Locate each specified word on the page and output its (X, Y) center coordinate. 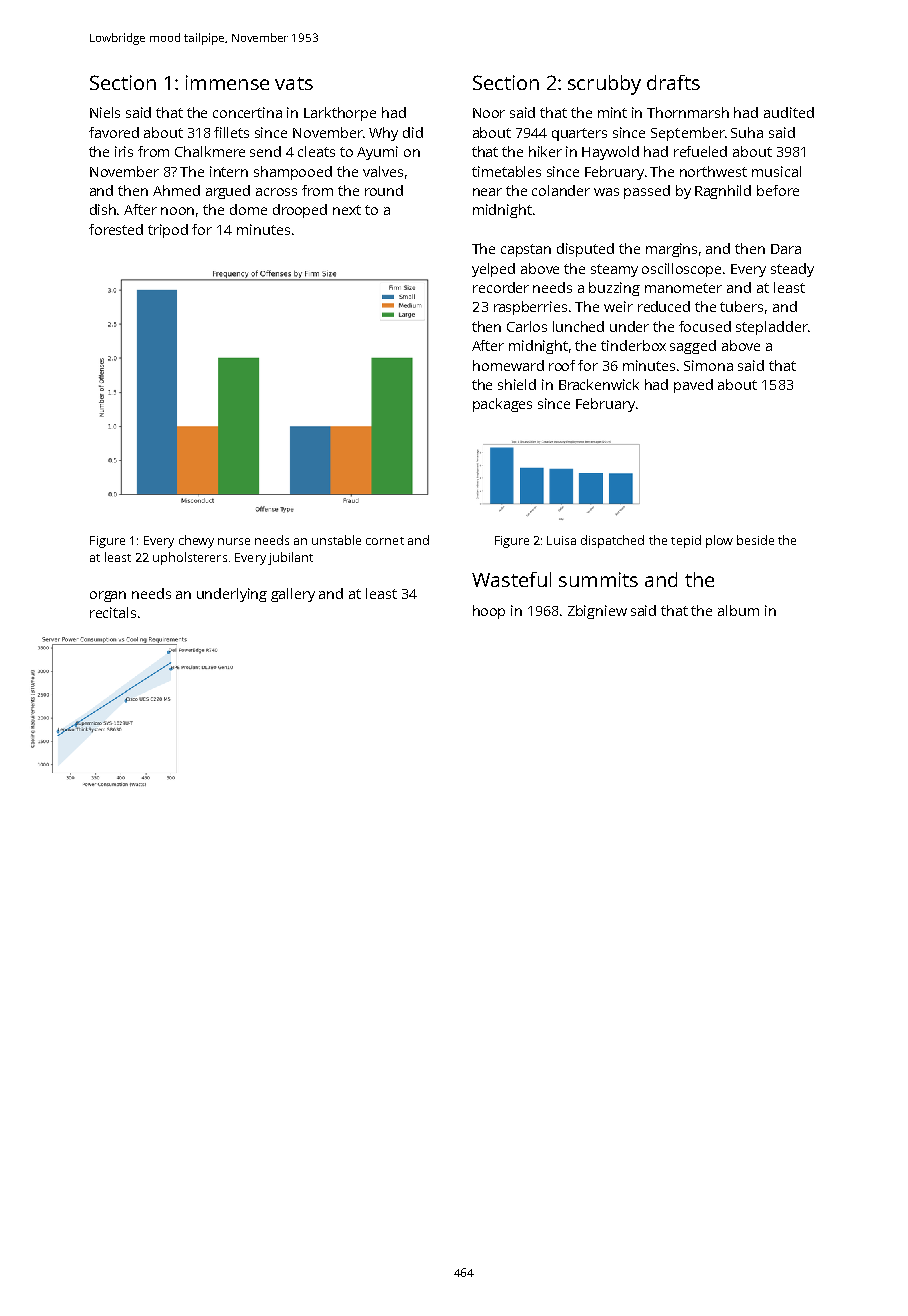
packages (502, 405)
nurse (234, 541)
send (265, 151)
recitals (113, 612)
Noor (489, 113)
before (778, 190)
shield (517, 384)
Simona (708, 365)
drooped (300, 211)
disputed (585, 250)
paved (693, 386)
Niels (105, 112)
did (413, 132)
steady (792, 270)
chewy (196, 541)
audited (789, 112)
